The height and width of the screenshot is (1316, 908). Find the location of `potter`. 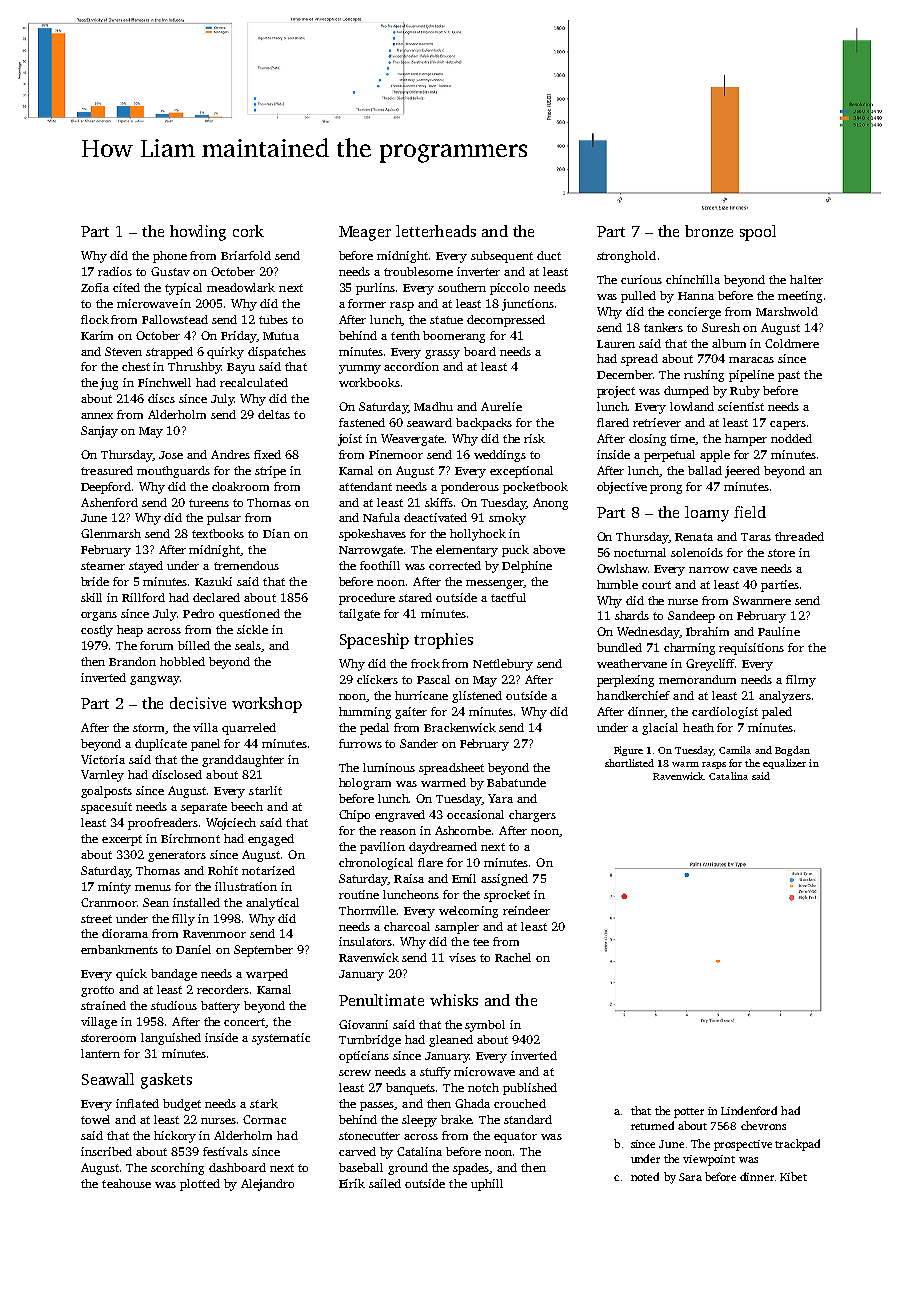

potter is located at coordinates (689, 1113).
